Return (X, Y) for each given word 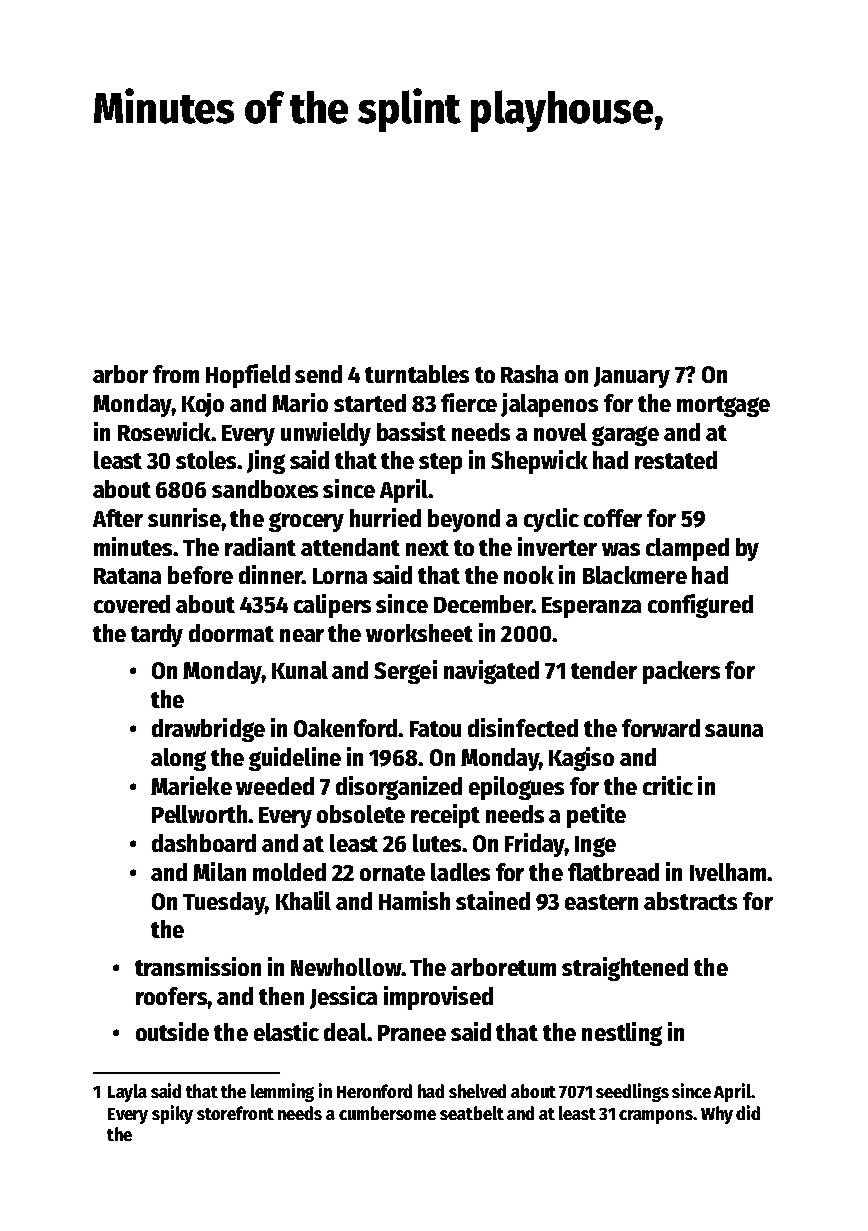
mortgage (723, 406)
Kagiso (581, 759)
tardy (157, 635)
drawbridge (208, 730)
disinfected (523, 727)
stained (493, 900)
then (281, 996)
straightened (625, 969)
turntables (417, 374)
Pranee (412, 1033)
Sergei (405, 672)
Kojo (203, 405)
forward (661, 728)
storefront (235, 1113)
